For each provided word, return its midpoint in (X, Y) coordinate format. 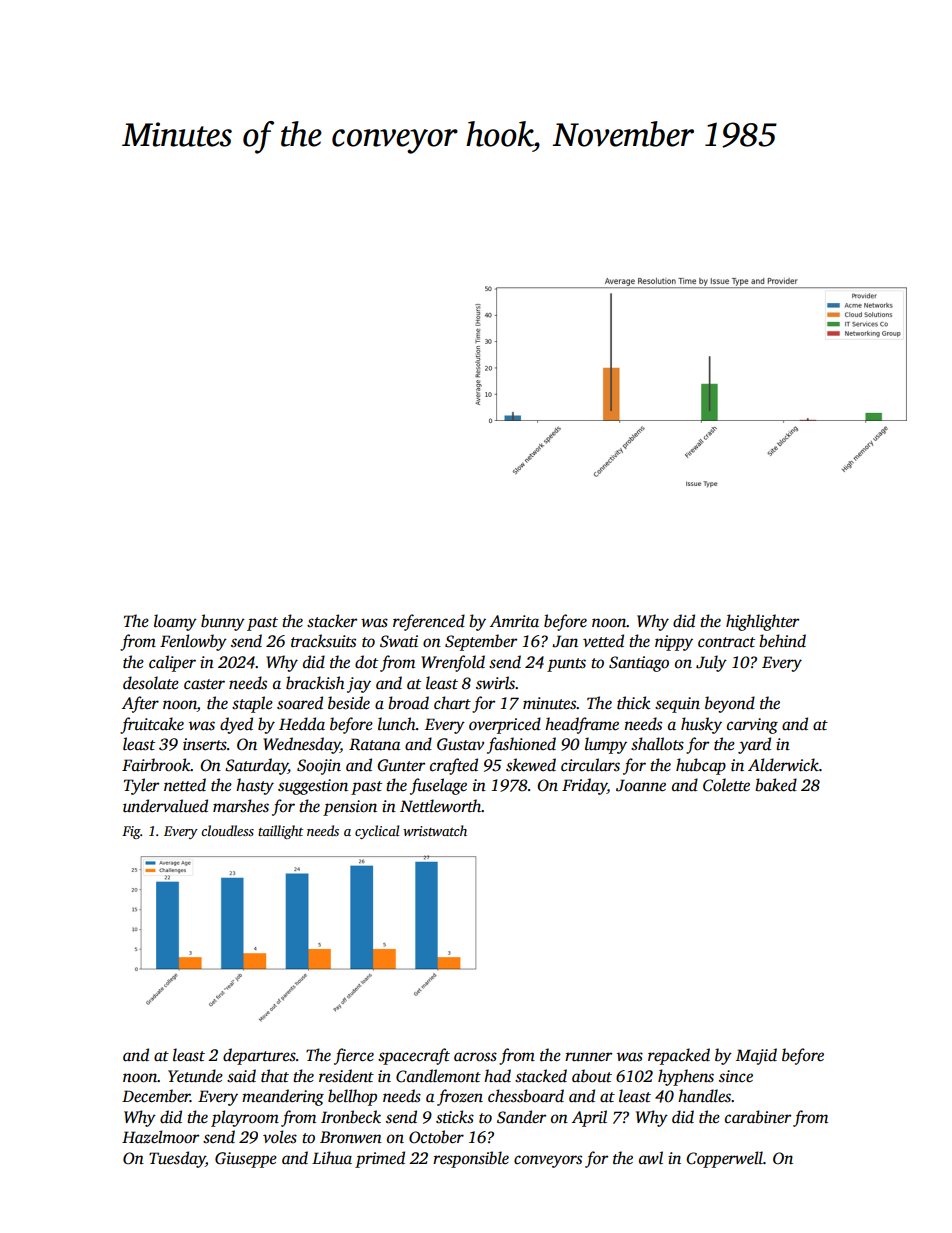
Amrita (514, 621)
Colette (726, 785)
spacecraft (414, 1056)
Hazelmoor (160, 1137)
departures (259, 1056)
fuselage (438, 786)
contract (726, 642)
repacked (679, 1056)
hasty (255, 786)
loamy (175, 622)
